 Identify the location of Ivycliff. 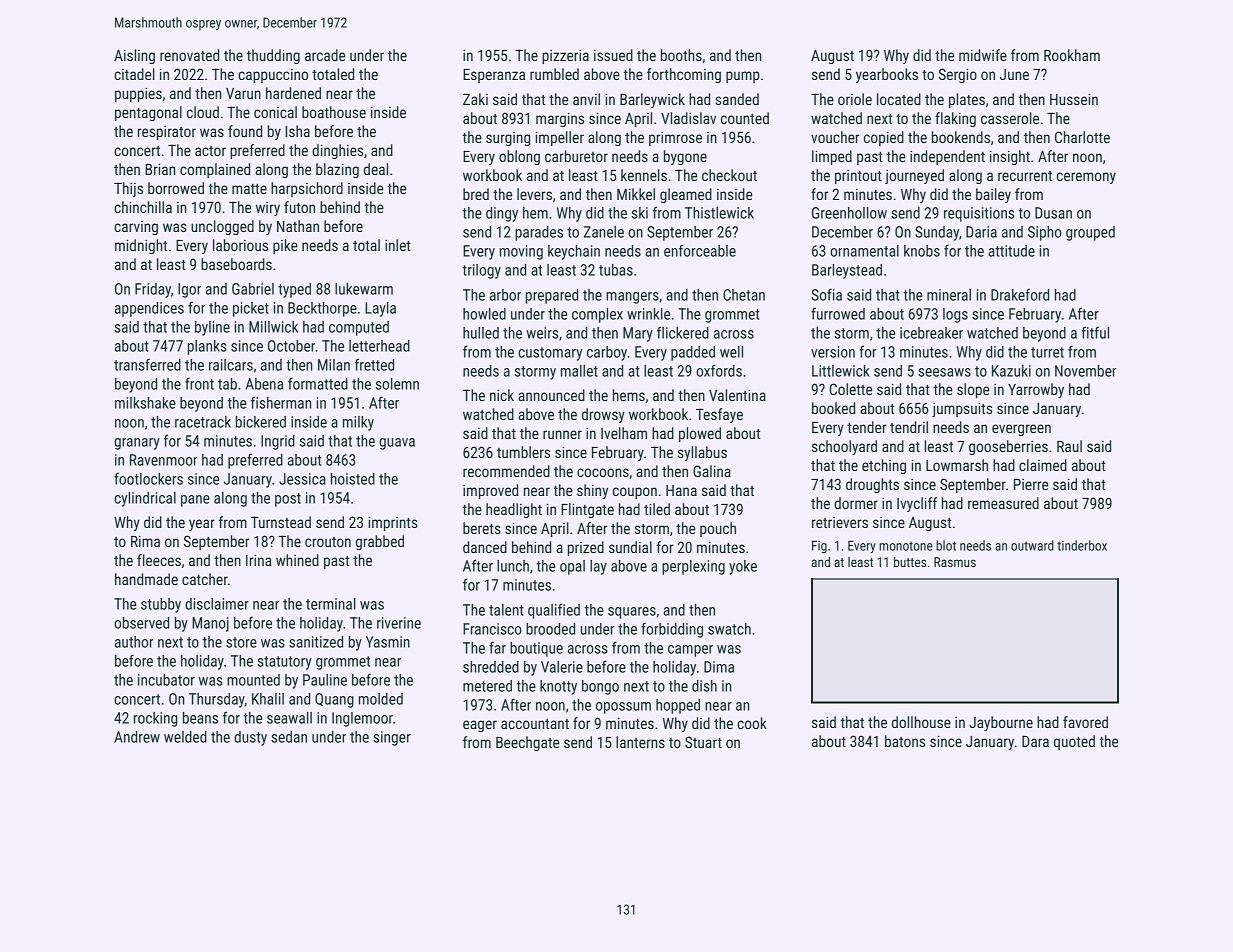
(917, 504).
